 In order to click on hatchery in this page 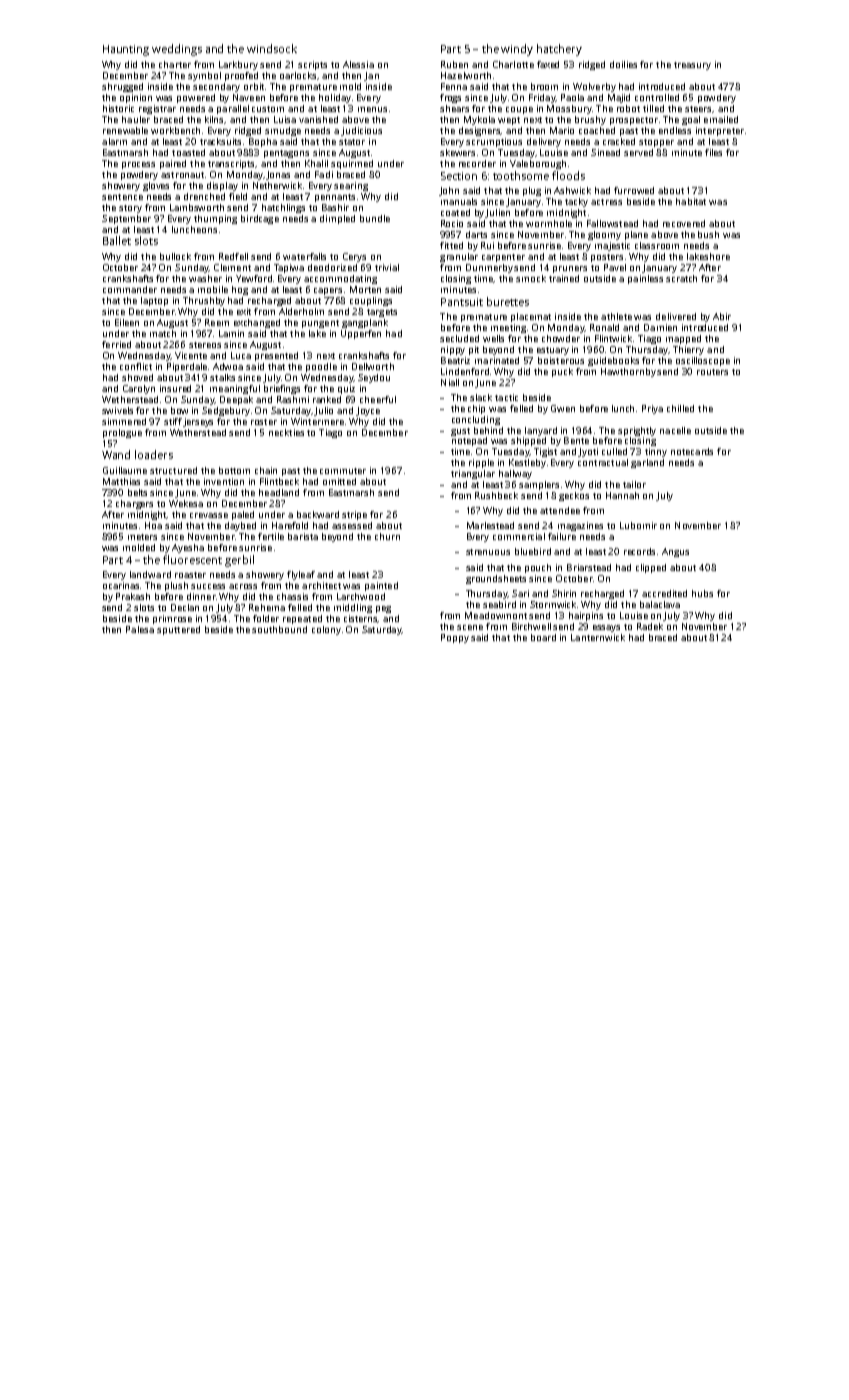, I will do `click(559, 50)`.
